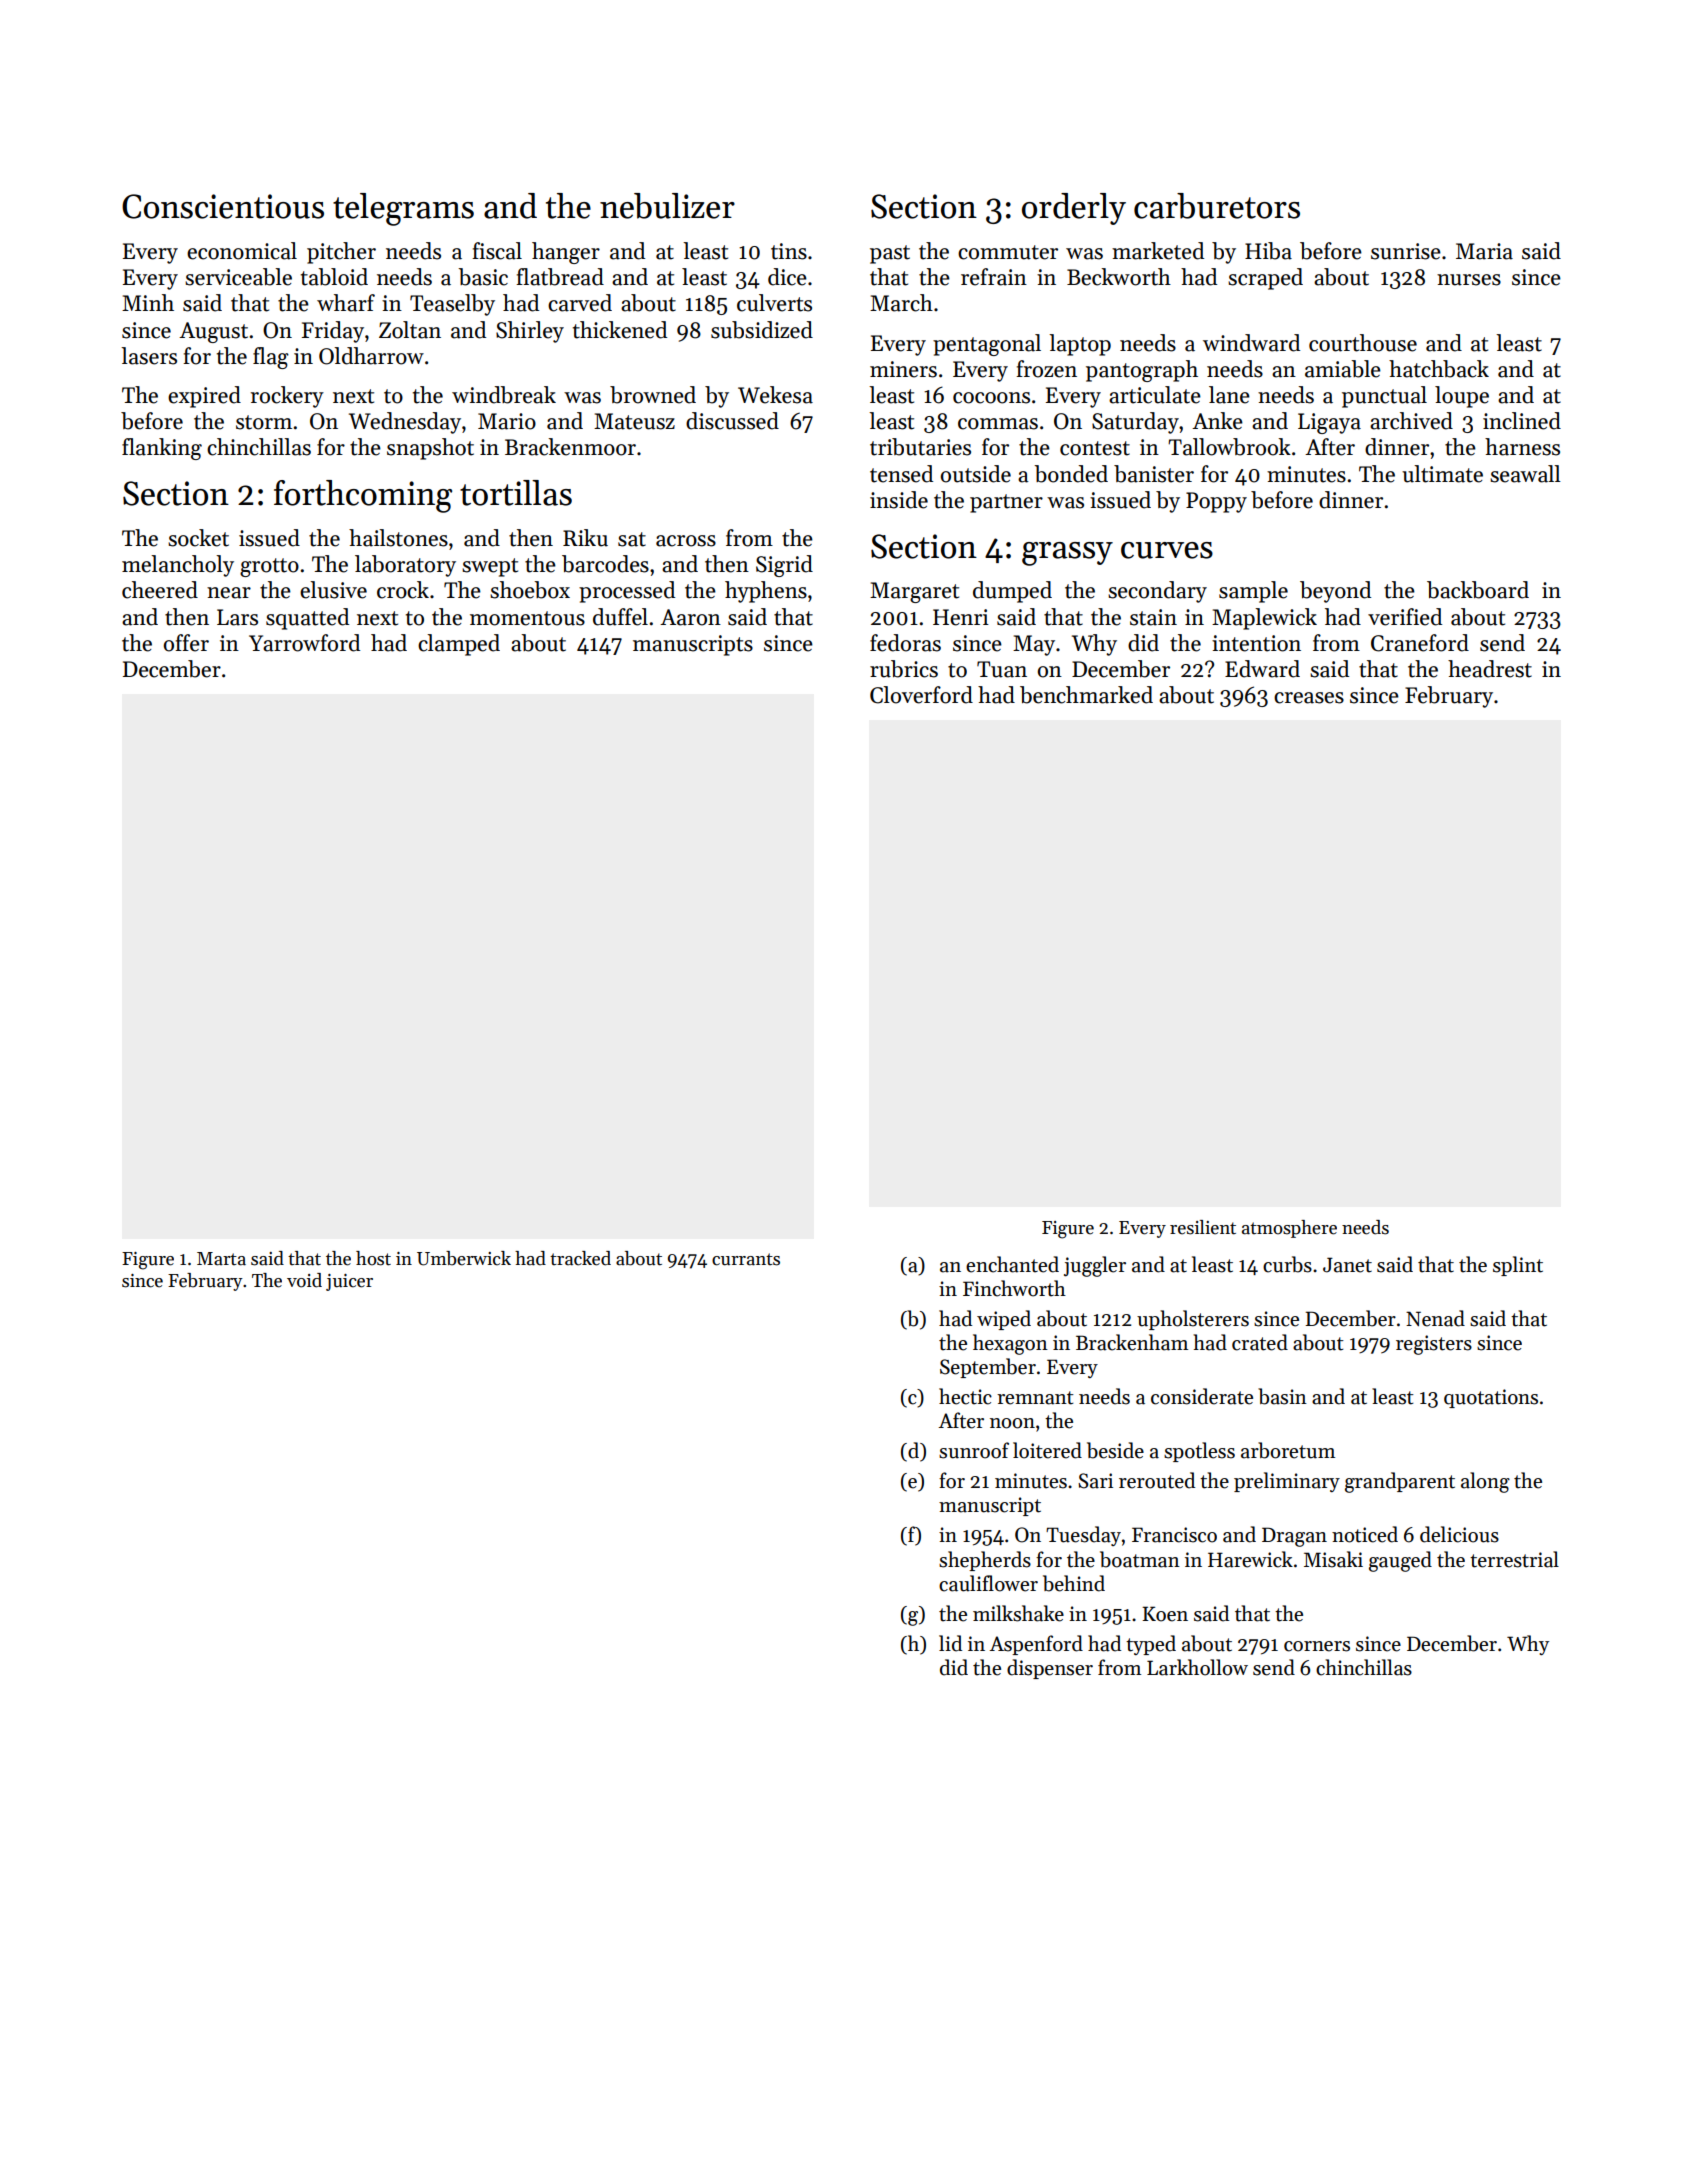 The width and height of the page is (1683, 2178). What do you see at coordinates (746, 1259) in the page?
I see `currants` at bounding box center [746, 1259].
